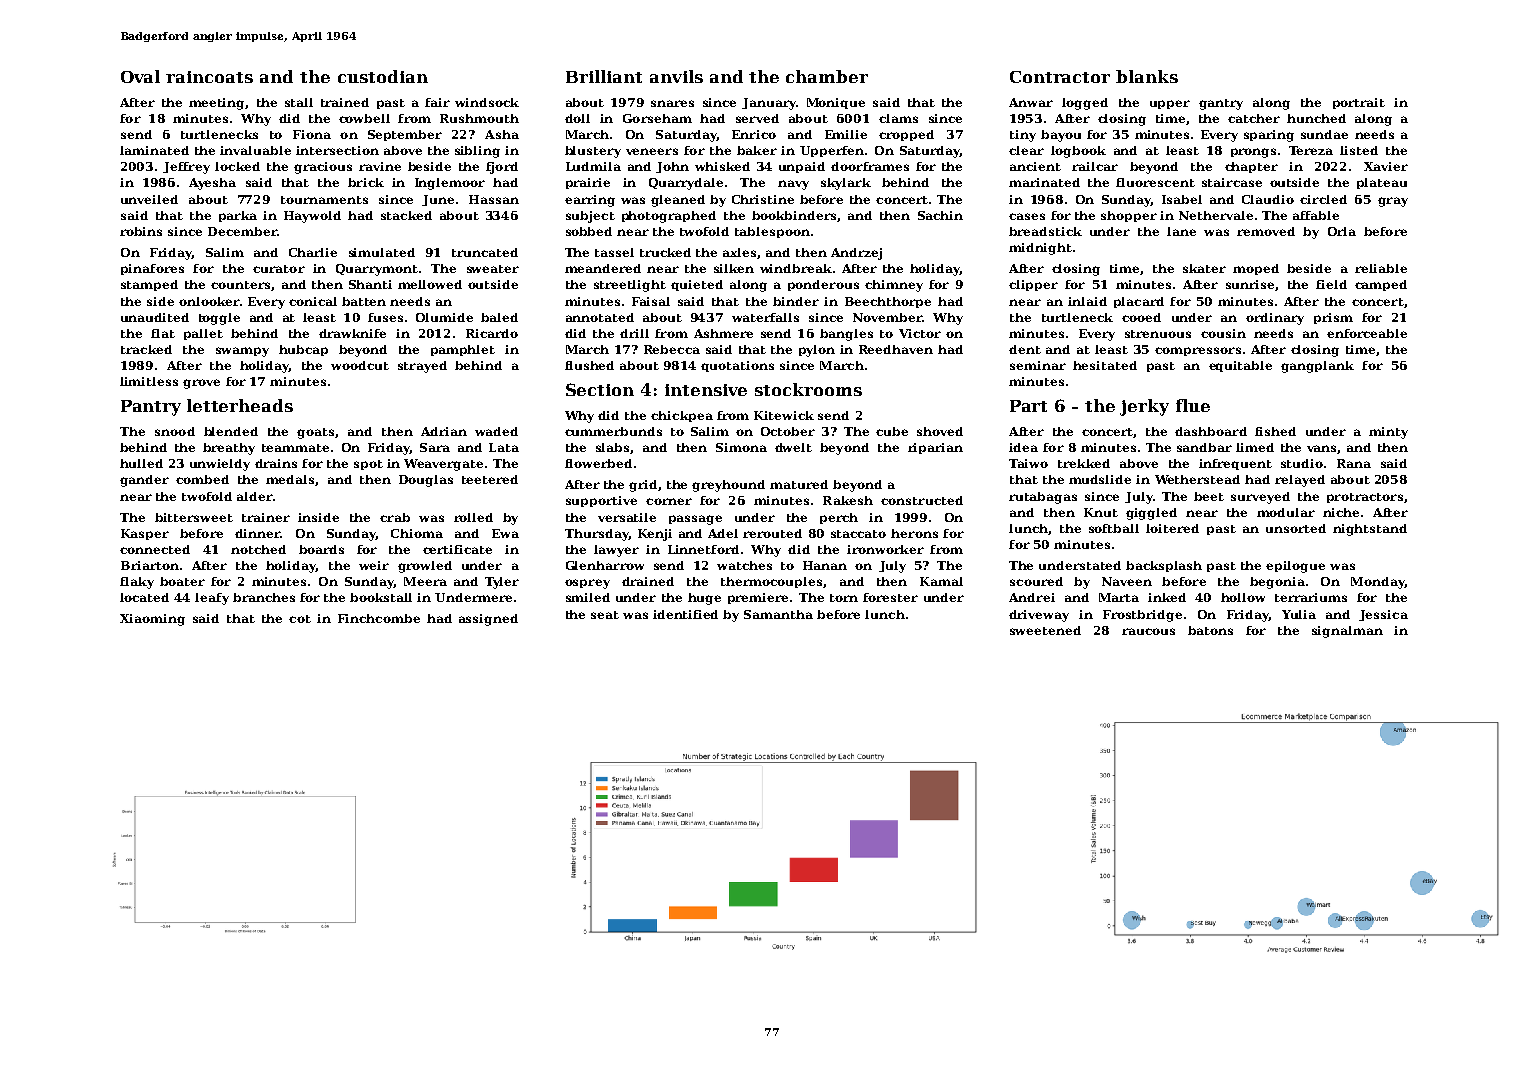 Image resolution: width=1528 pixels, height=1081 pixels. I want to click on signalman, so click(1347, 632).
